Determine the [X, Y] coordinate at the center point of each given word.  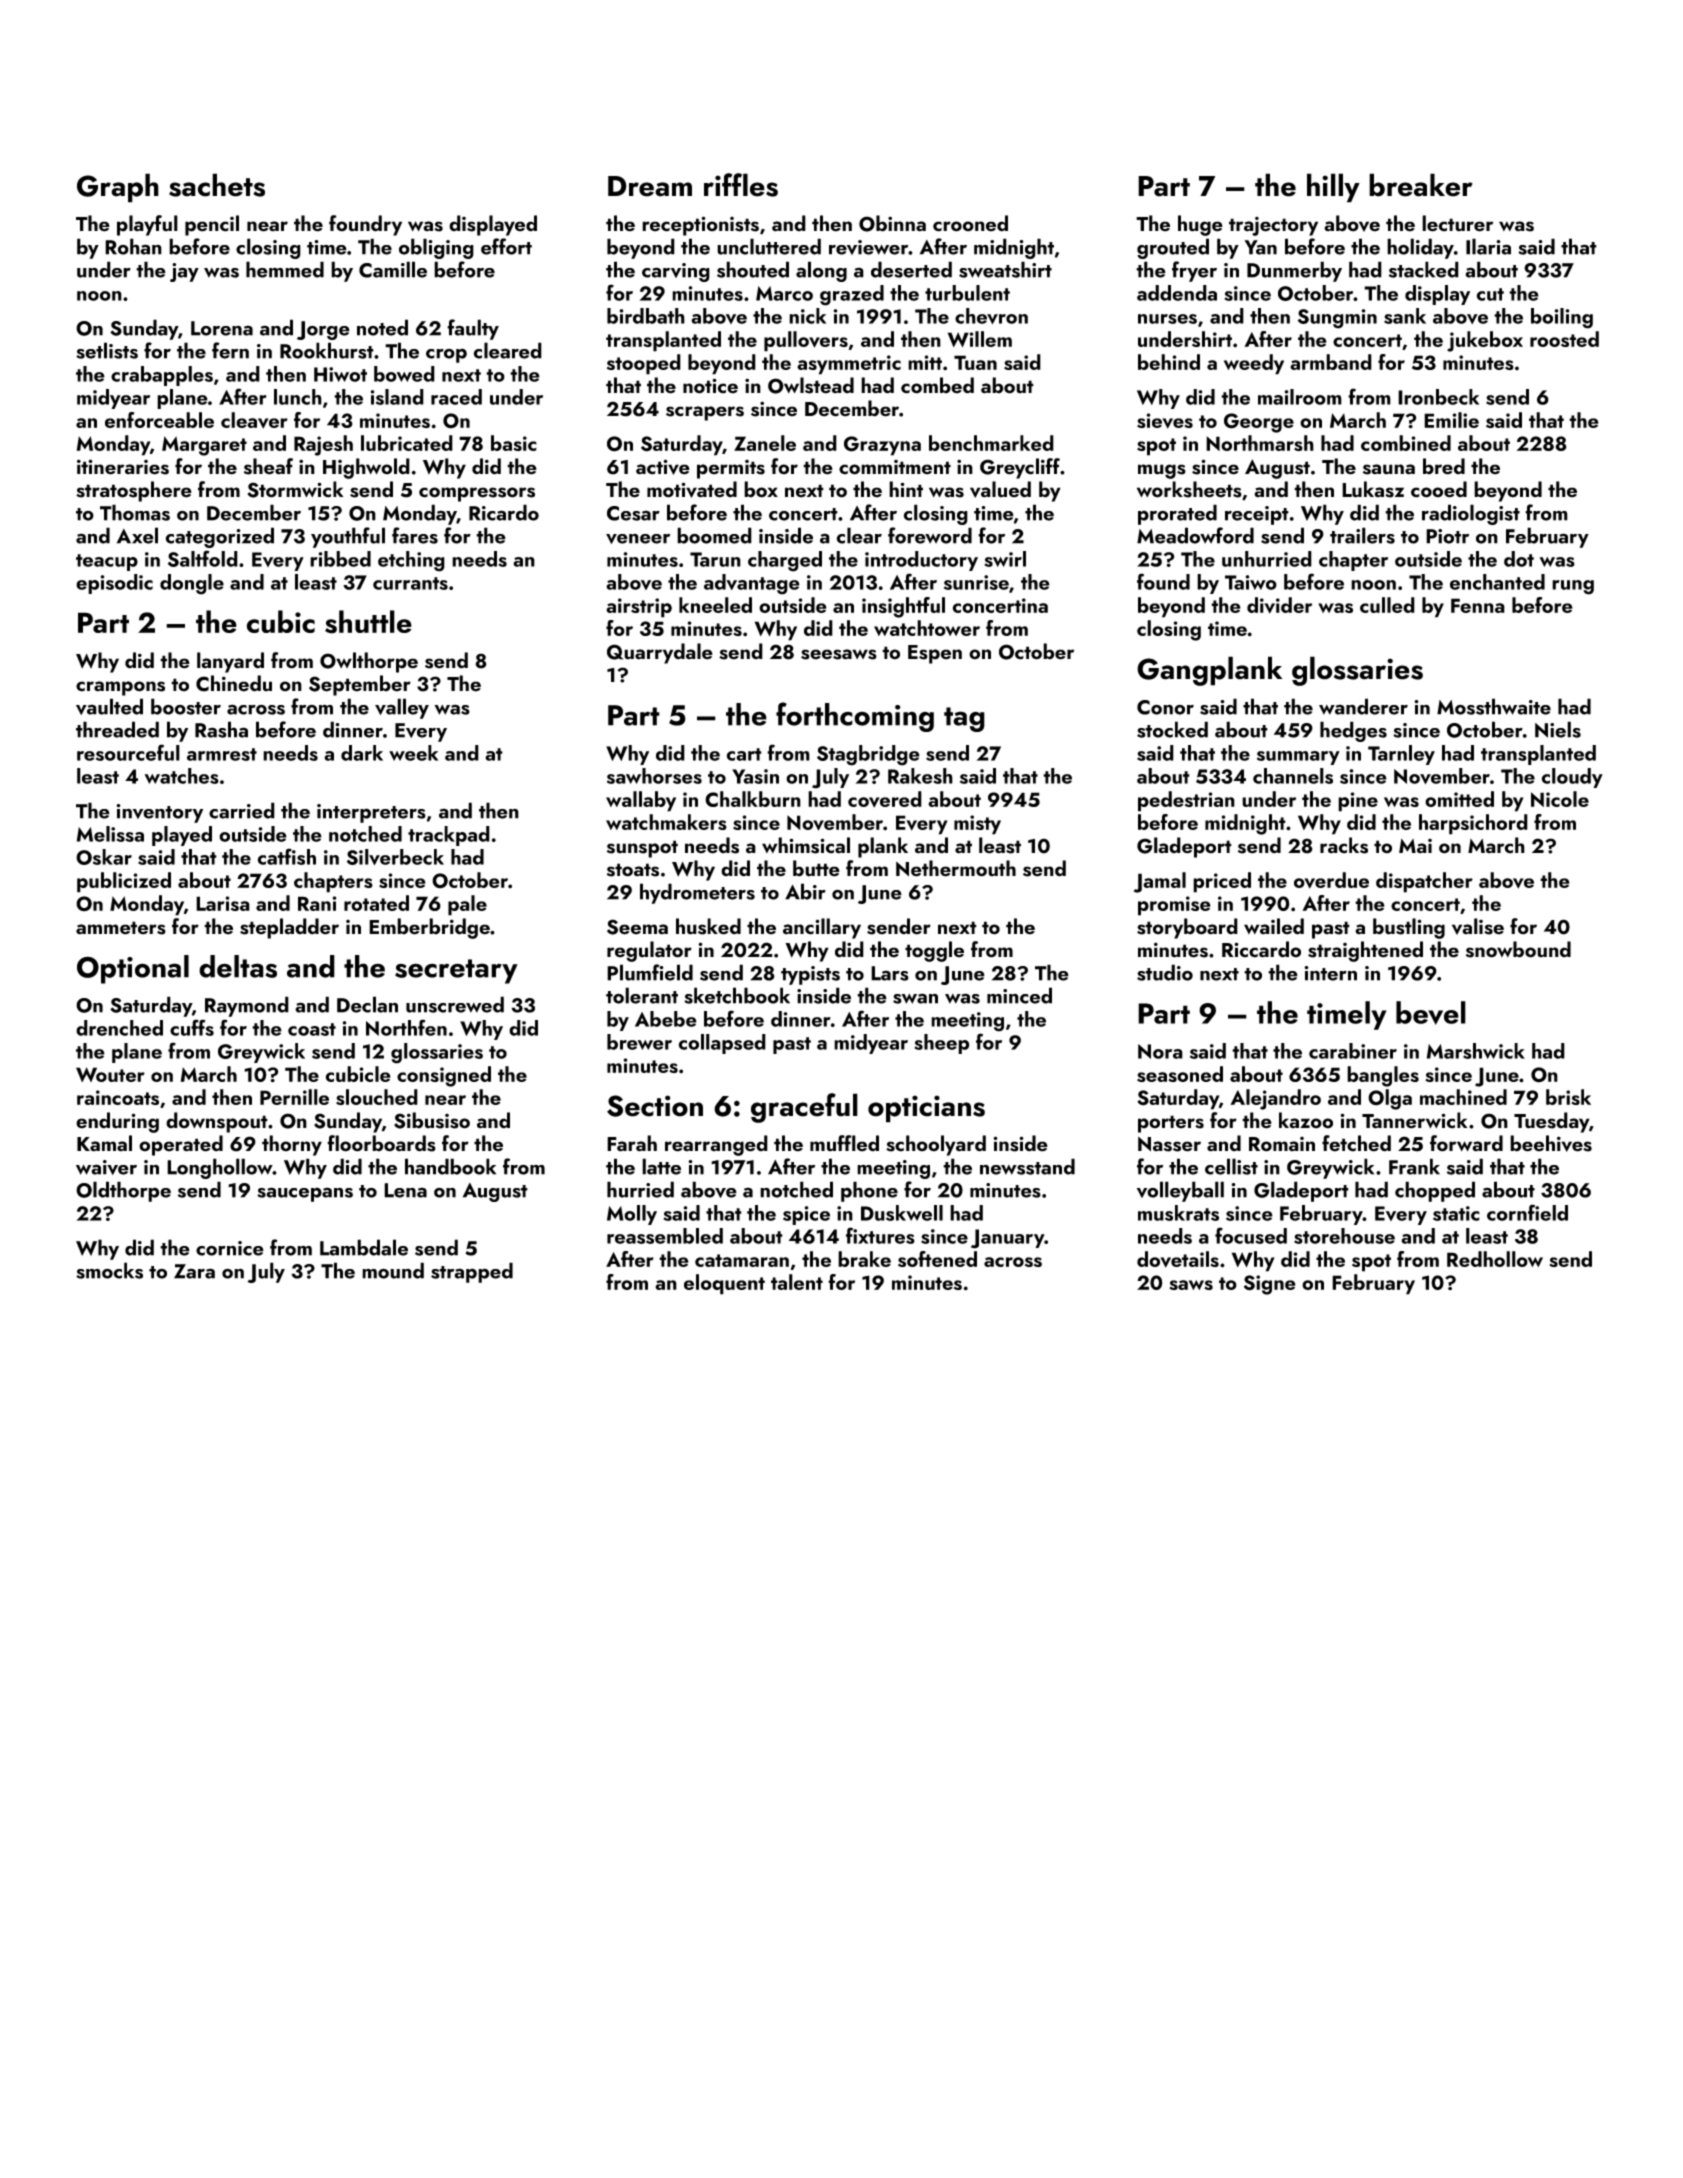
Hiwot [340, 374]
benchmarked [991, 443]
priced [1222, 882]
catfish [287, 856]
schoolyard [936, 1145]
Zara [194, 1271]
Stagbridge [868, 755]
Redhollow [1495, 1259]
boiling [1562, 318]
